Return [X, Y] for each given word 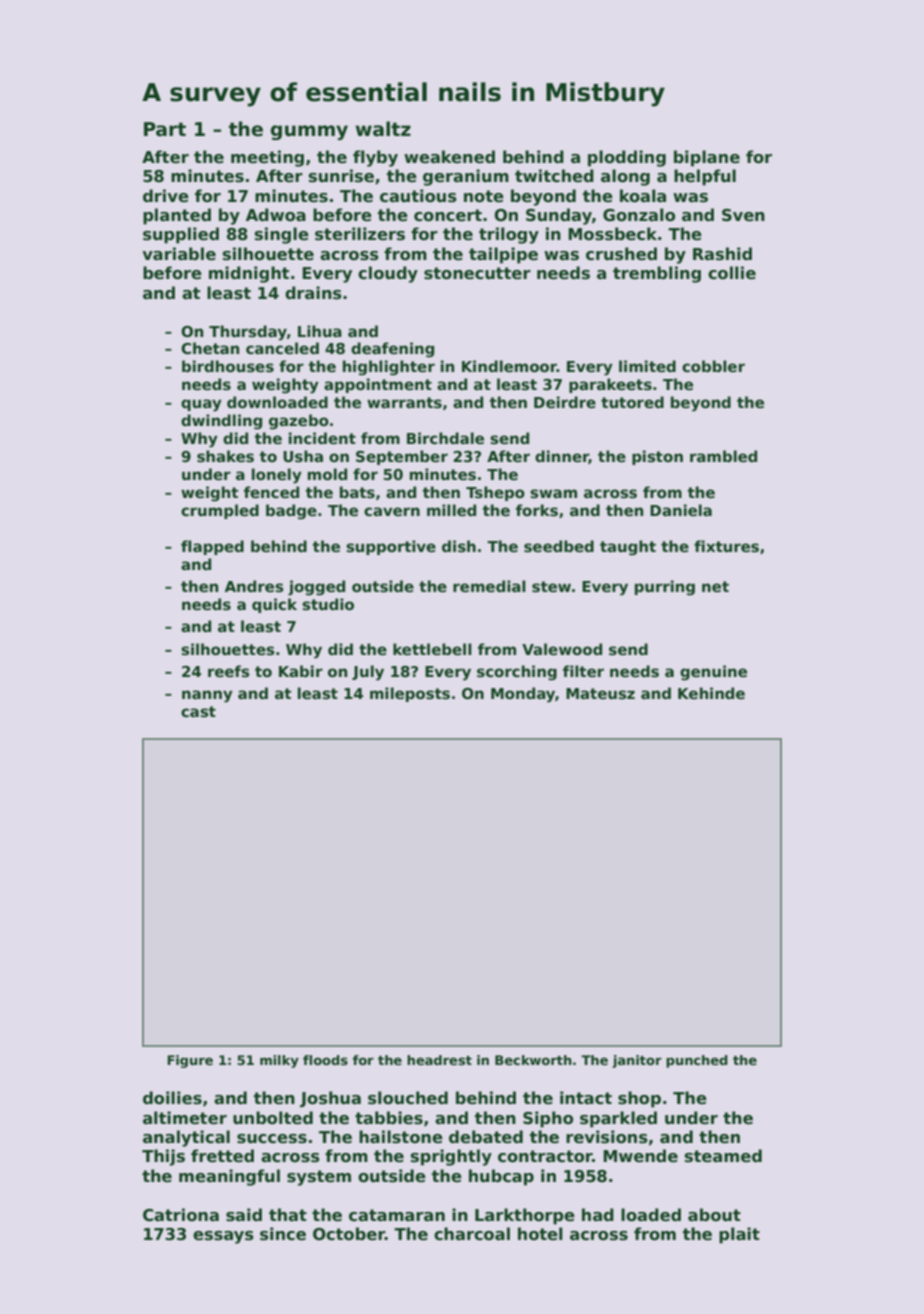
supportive [391, 547]
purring [665, 588]
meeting [267, 158]
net [715, 586]
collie [732, 273]
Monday [523, 695]
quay [201, 405]
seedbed [559, 546]
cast [198, 712]
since [283, 1234]
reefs [229, 671]
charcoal [472, 1234]
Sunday [559, 216]
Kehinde [711, 693]
